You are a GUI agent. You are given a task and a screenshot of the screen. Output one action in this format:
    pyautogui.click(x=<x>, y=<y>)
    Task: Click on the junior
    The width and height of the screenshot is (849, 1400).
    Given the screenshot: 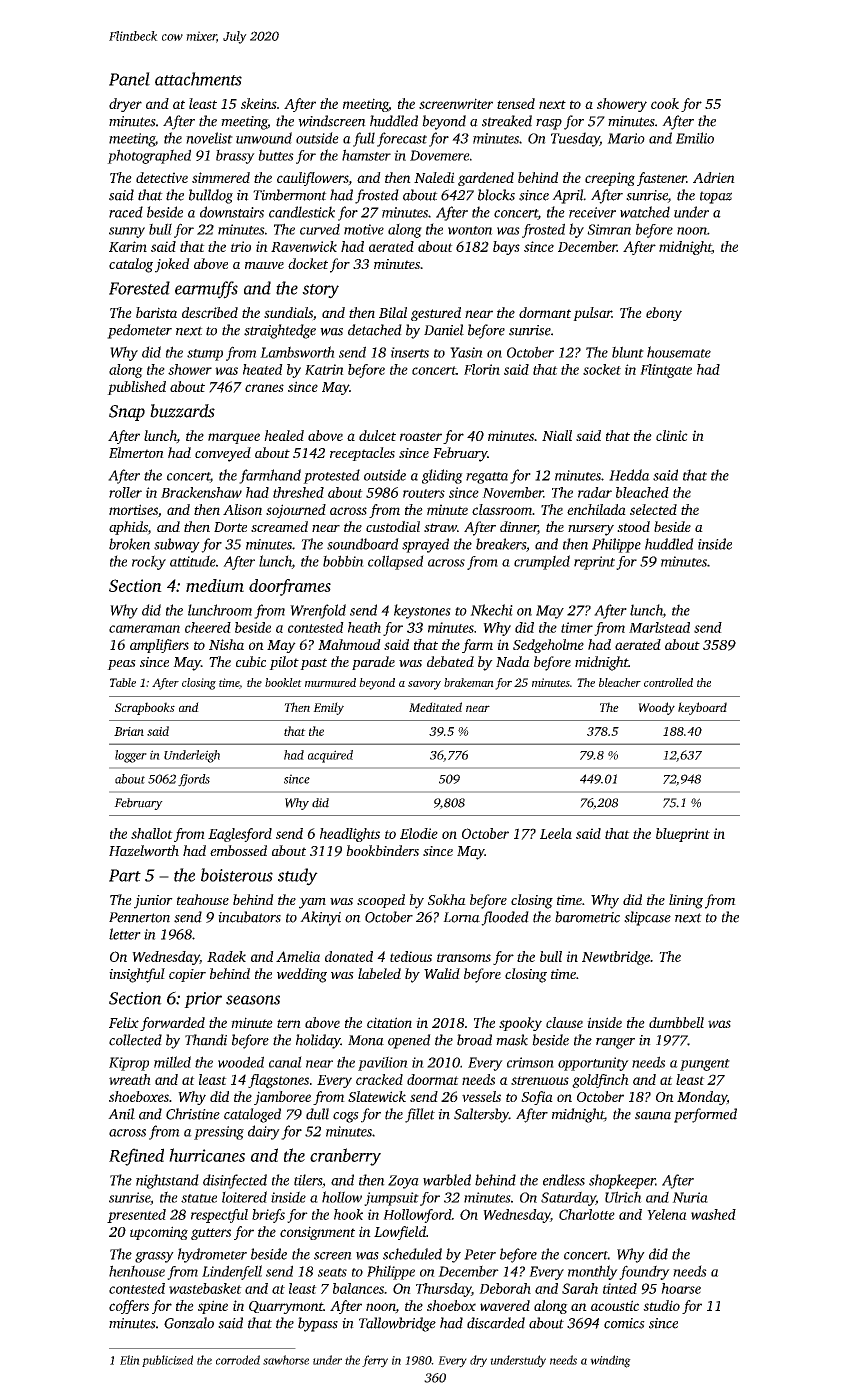 What is the action you would take?
    pyautogui.click(x=153, y=902)
